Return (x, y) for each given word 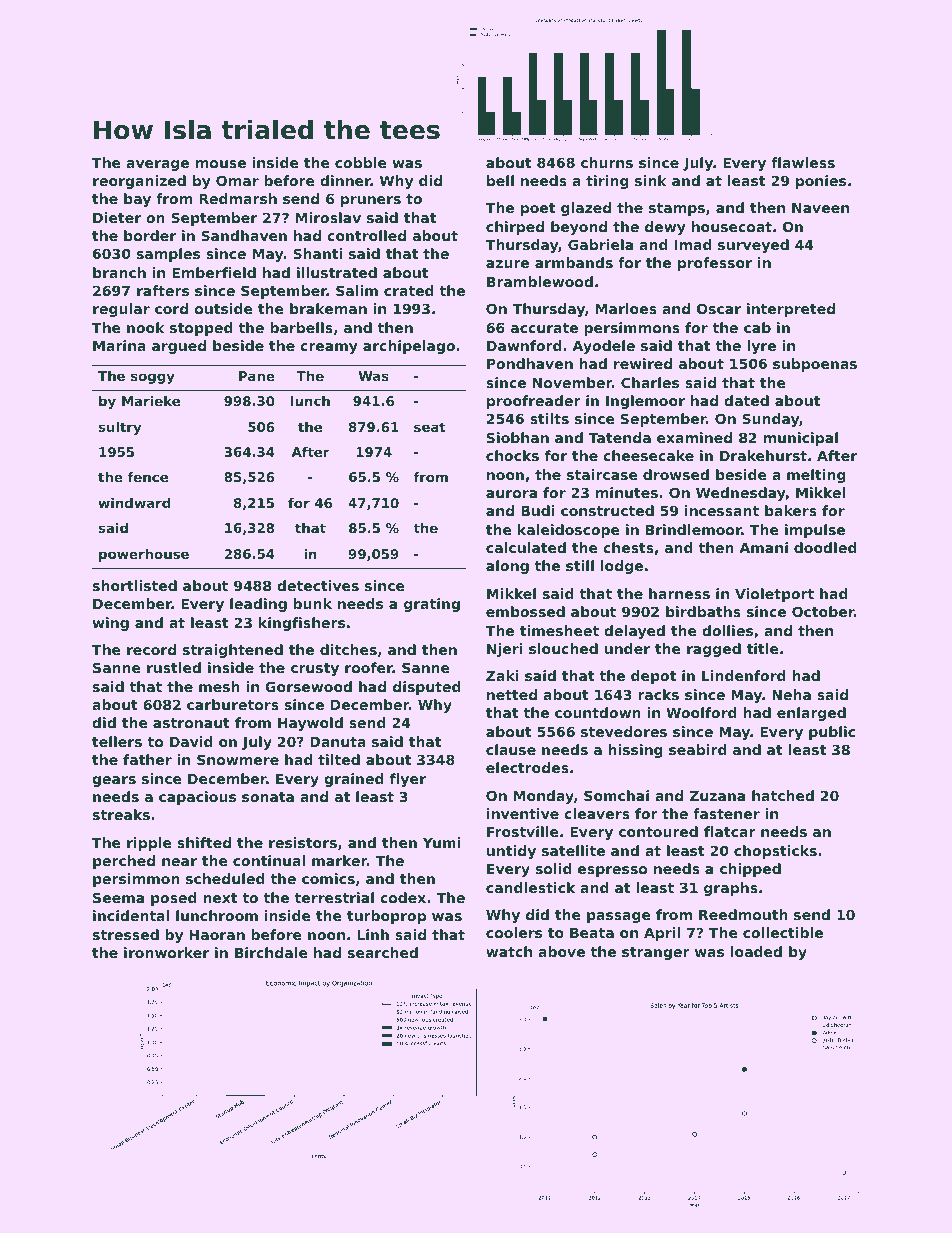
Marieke (151, 401)
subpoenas (815, 365)
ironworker (166, 952)
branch (119, 272)
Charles (650, 382)
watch (509, 951)
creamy (329, 348)
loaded (756, 951)
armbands (574, 262)
